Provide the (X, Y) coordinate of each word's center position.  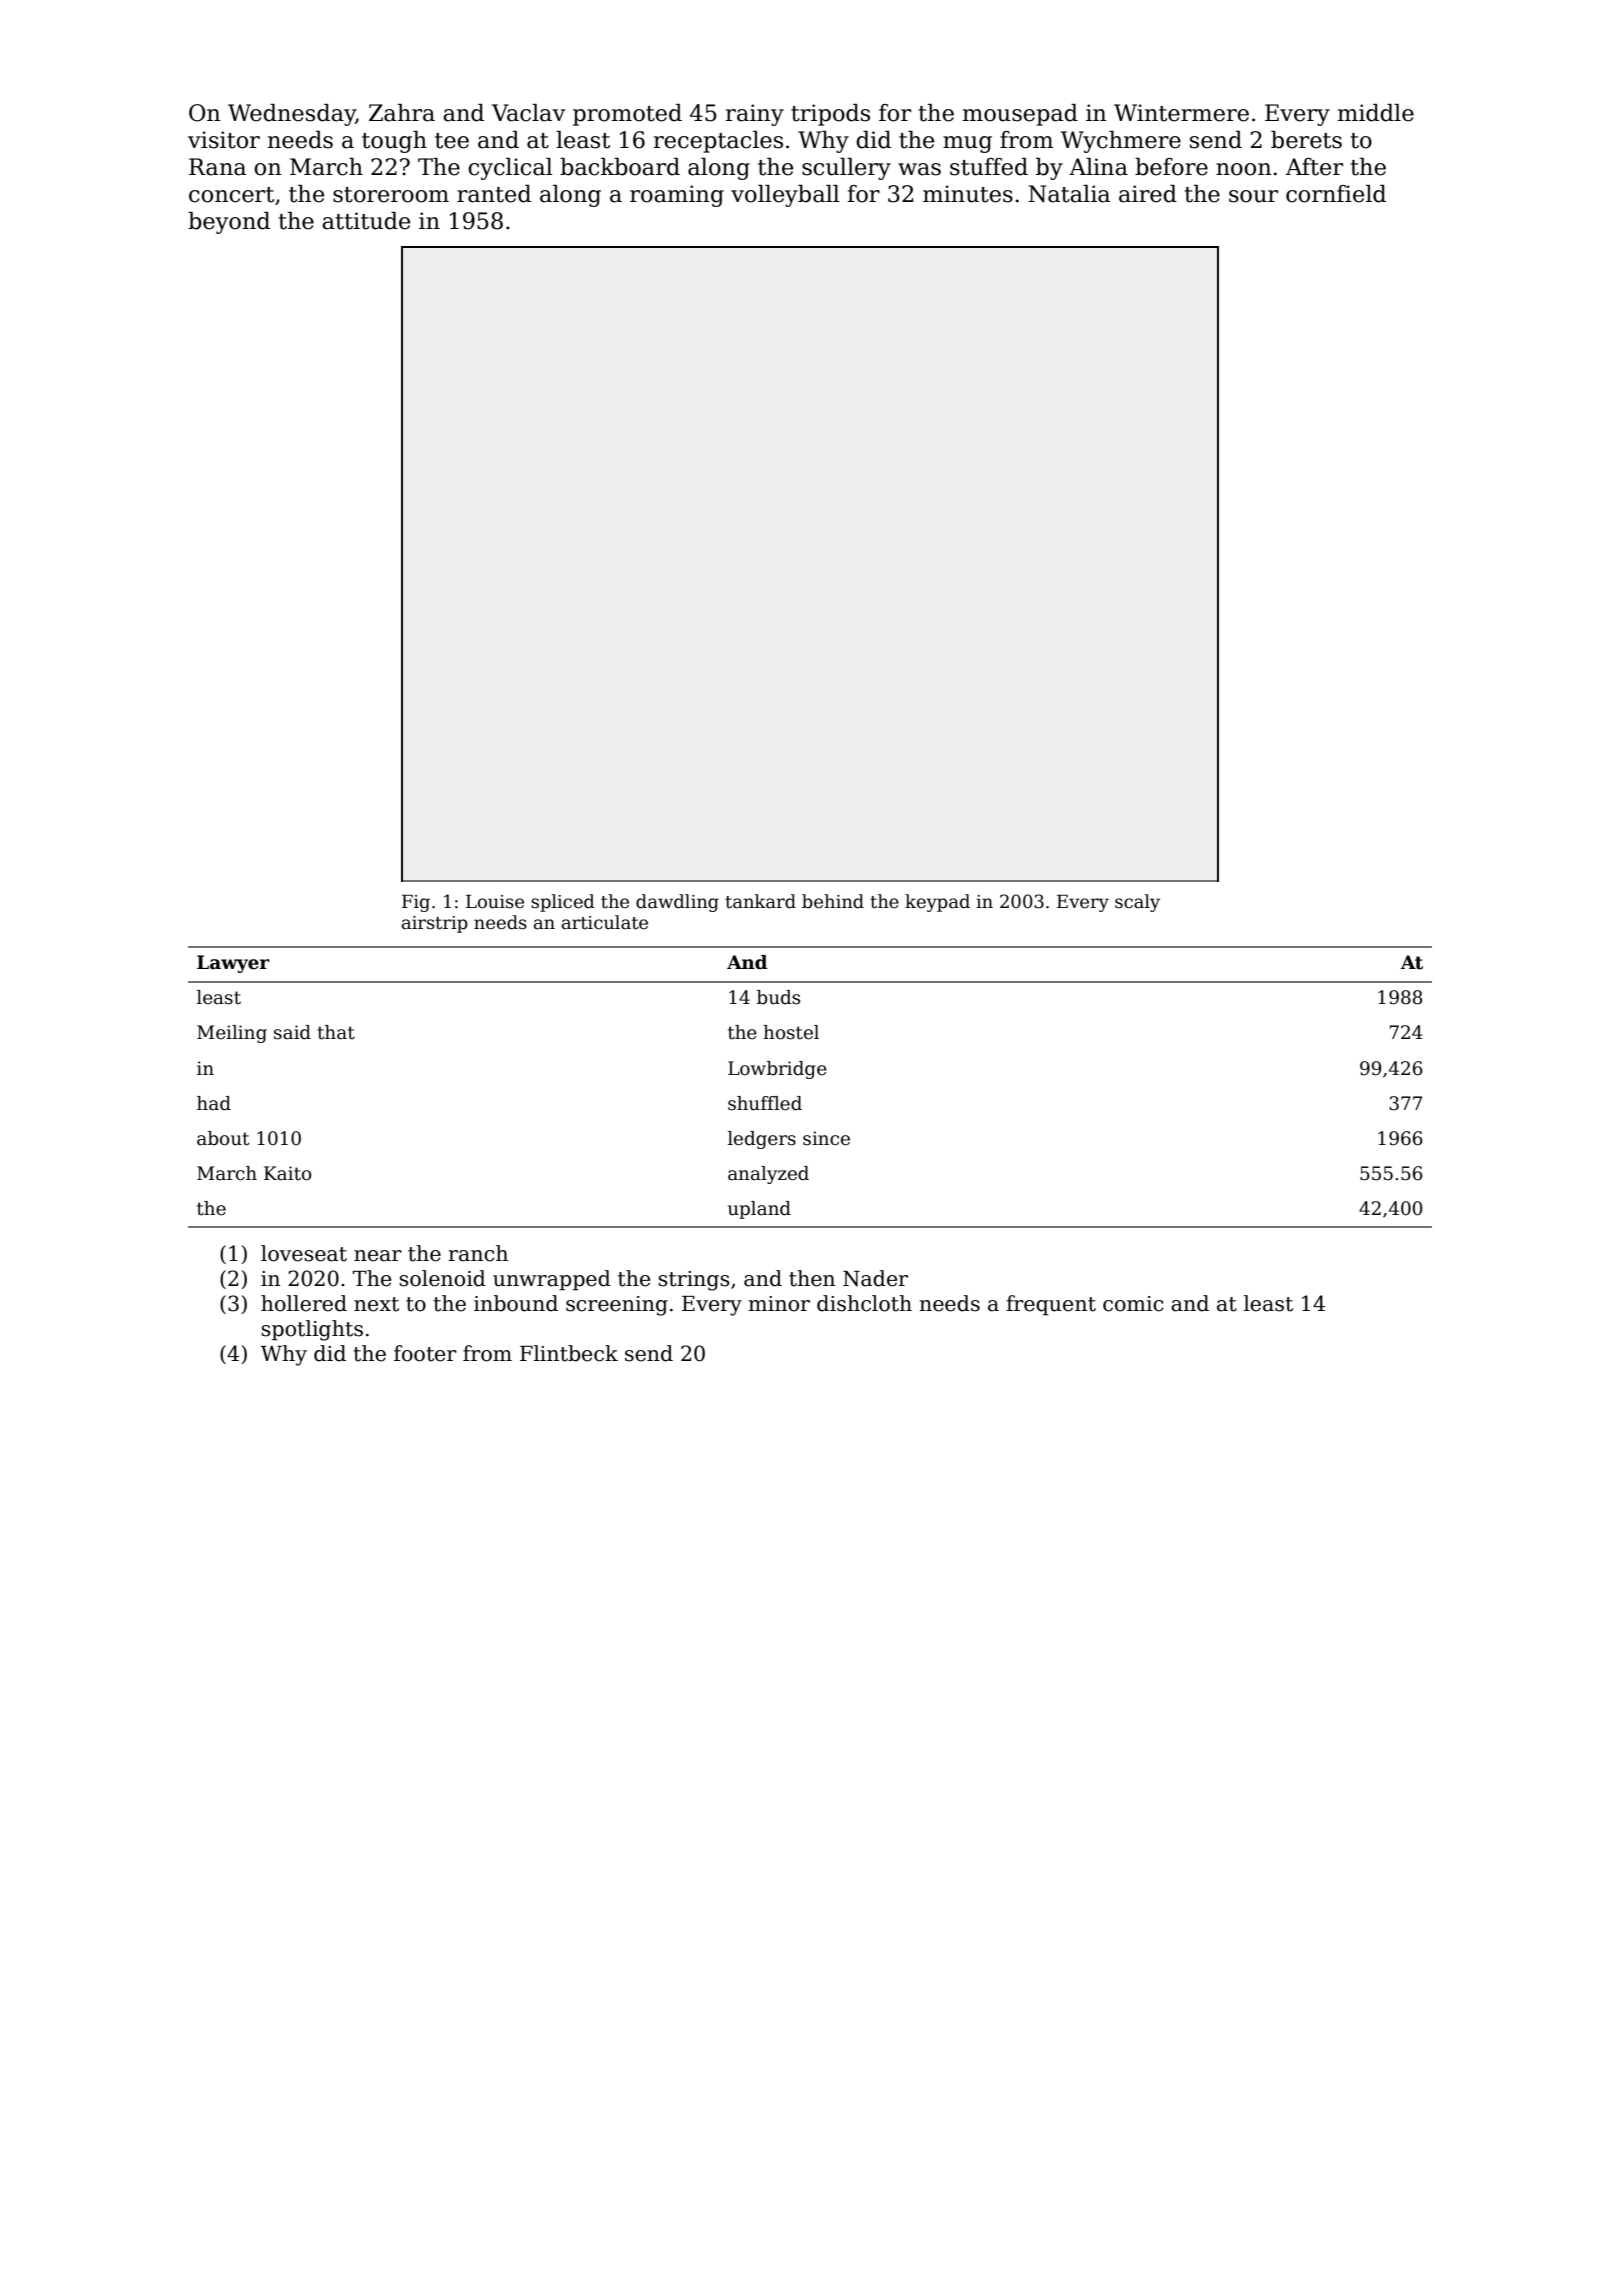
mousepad (1020, 115)
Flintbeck (569, 1353)
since (826, 1138)
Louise (495, 902)
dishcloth (864, 1303)
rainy (755, 115)
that (336, 1032)
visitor (224, 140)
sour (1253, 196)
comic (1133, 1304)
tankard (760, 901)
